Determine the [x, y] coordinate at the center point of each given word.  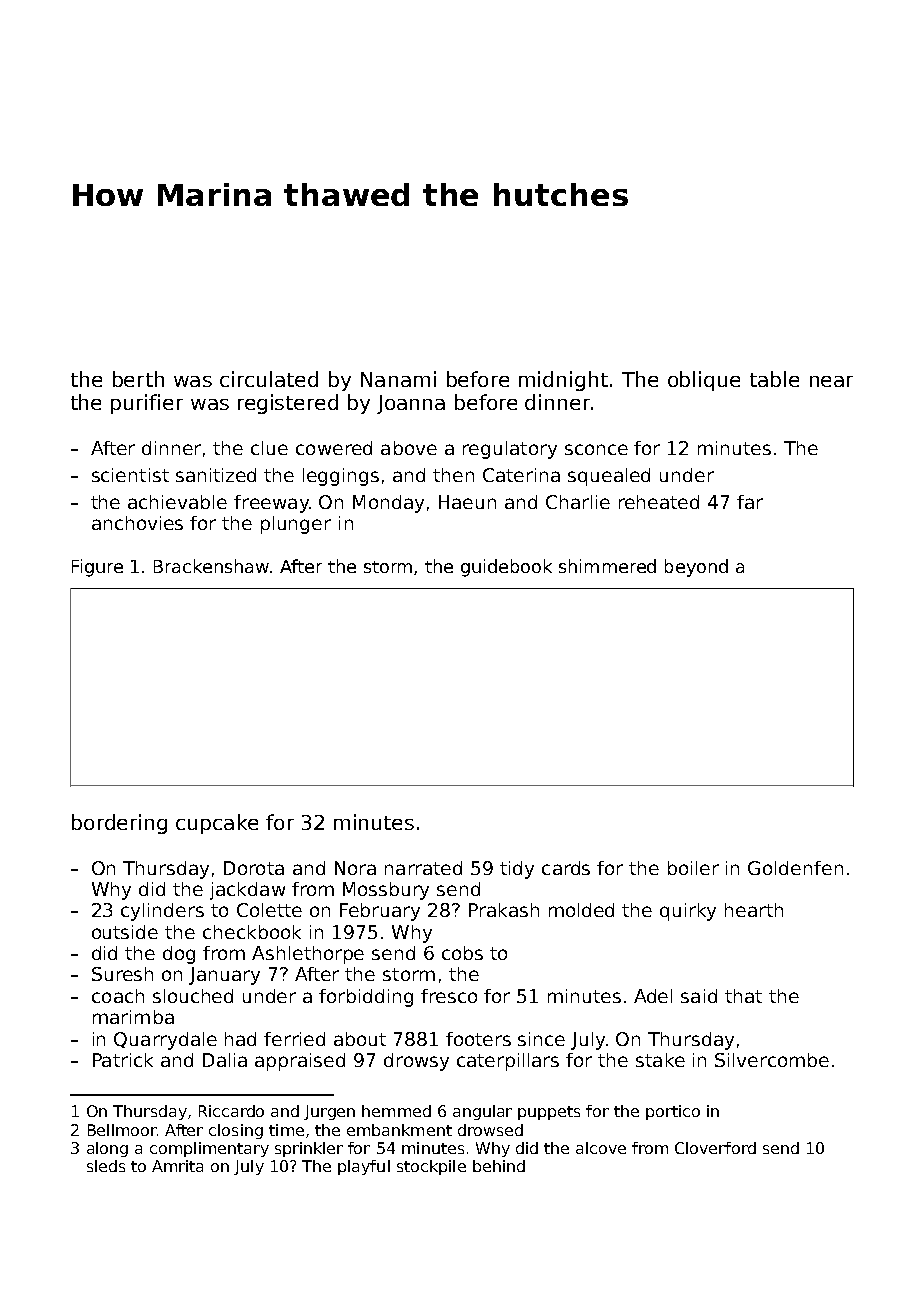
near [831, 381]
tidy [517, 870]
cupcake [217, 824]
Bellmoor [122, 1130]
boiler [693, 868]
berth [138, 379]
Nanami [398, 379]
